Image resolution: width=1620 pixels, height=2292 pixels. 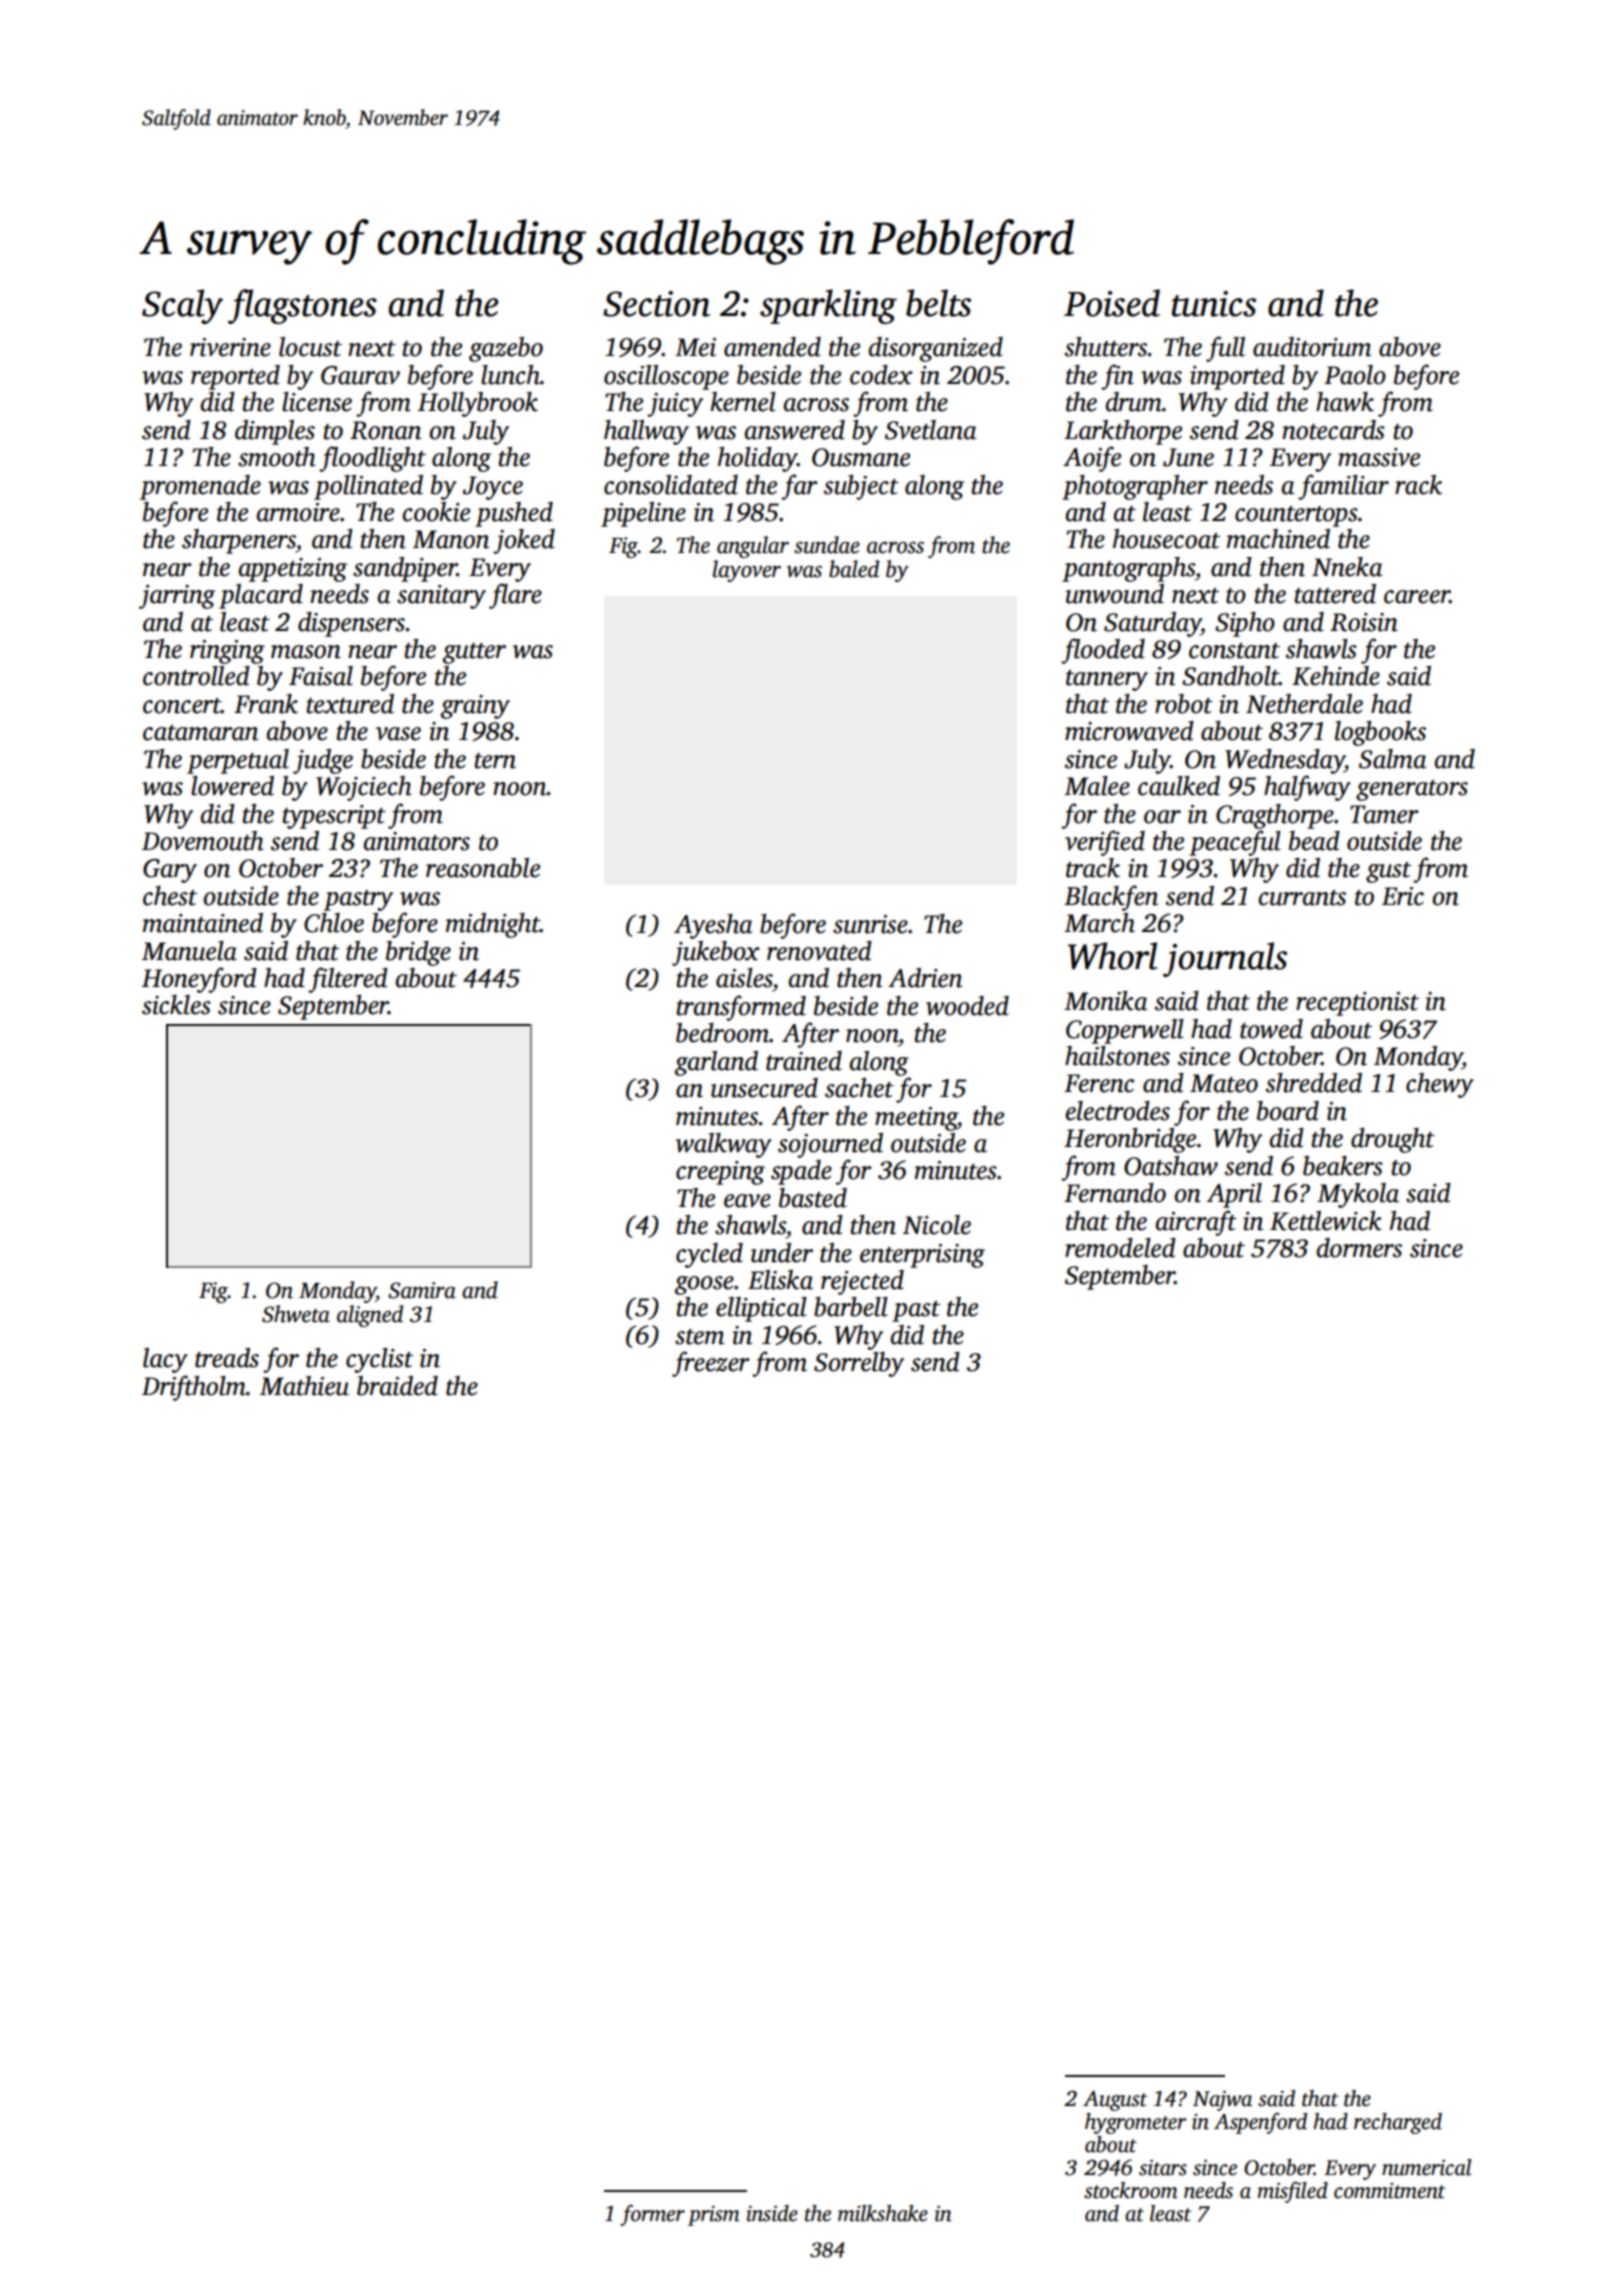 What do you see at coordinates (1214, 304) in the image?
I see `tunics` at bounding box center [1214, 304].
